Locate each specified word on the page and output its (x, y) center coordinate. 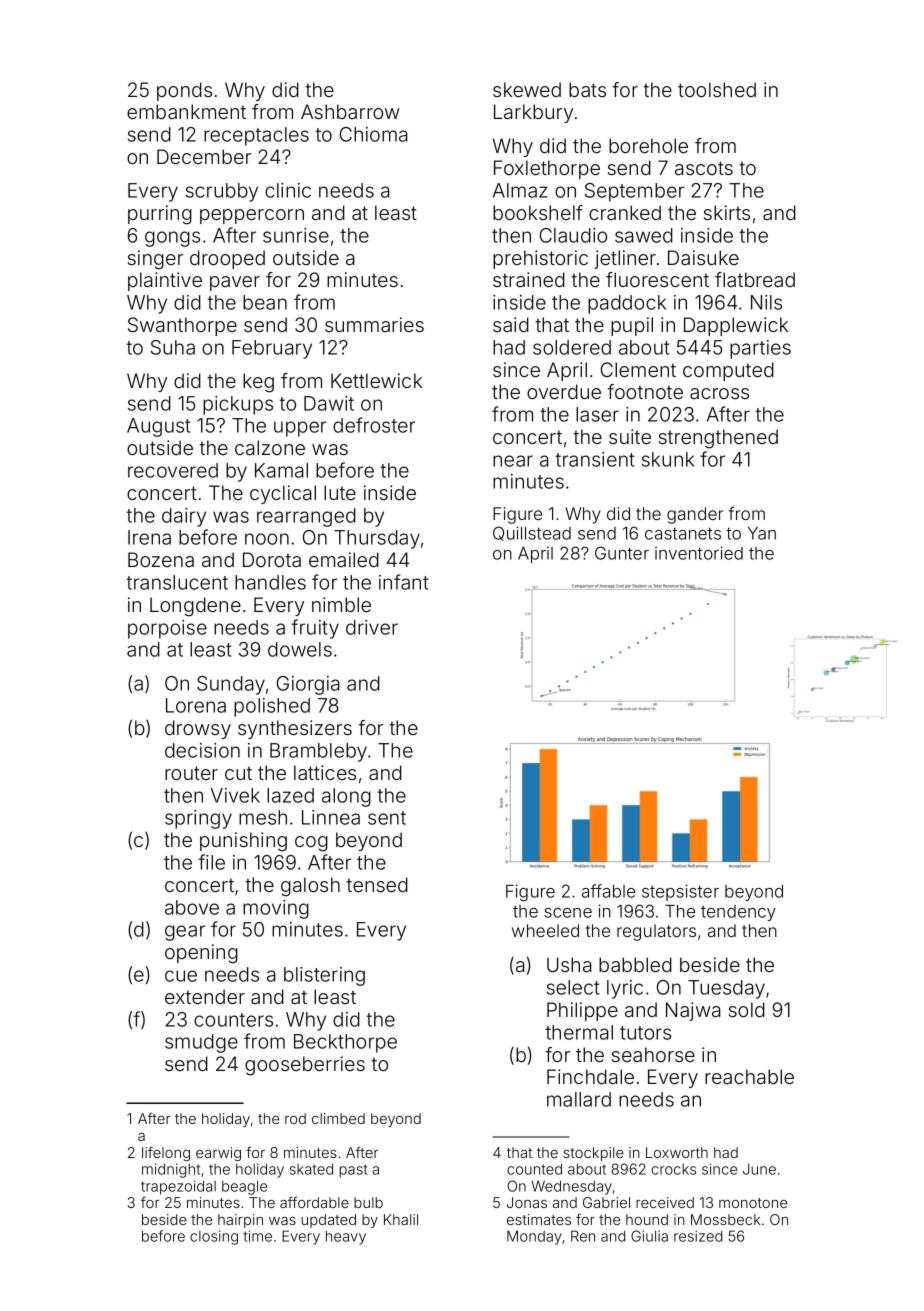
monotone (753, 1203)
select (573, 987)
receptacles (256, 136)
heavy (346, 1237)
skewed (527, 89)
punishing (243, 842)
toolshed (717, 89)
